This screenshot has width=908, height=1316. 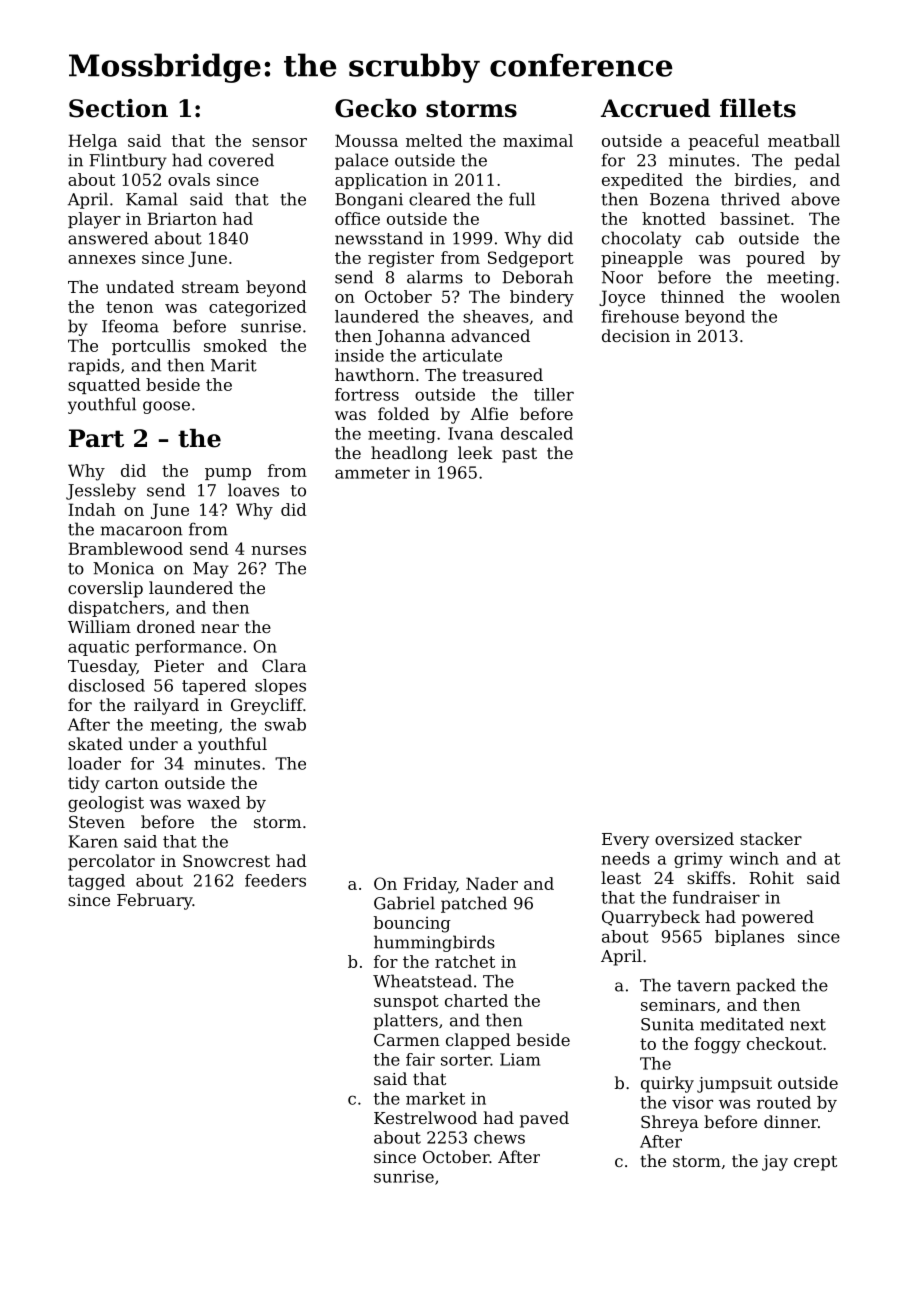 I want to click on Sedgeport, so click(x=531, y=259).
